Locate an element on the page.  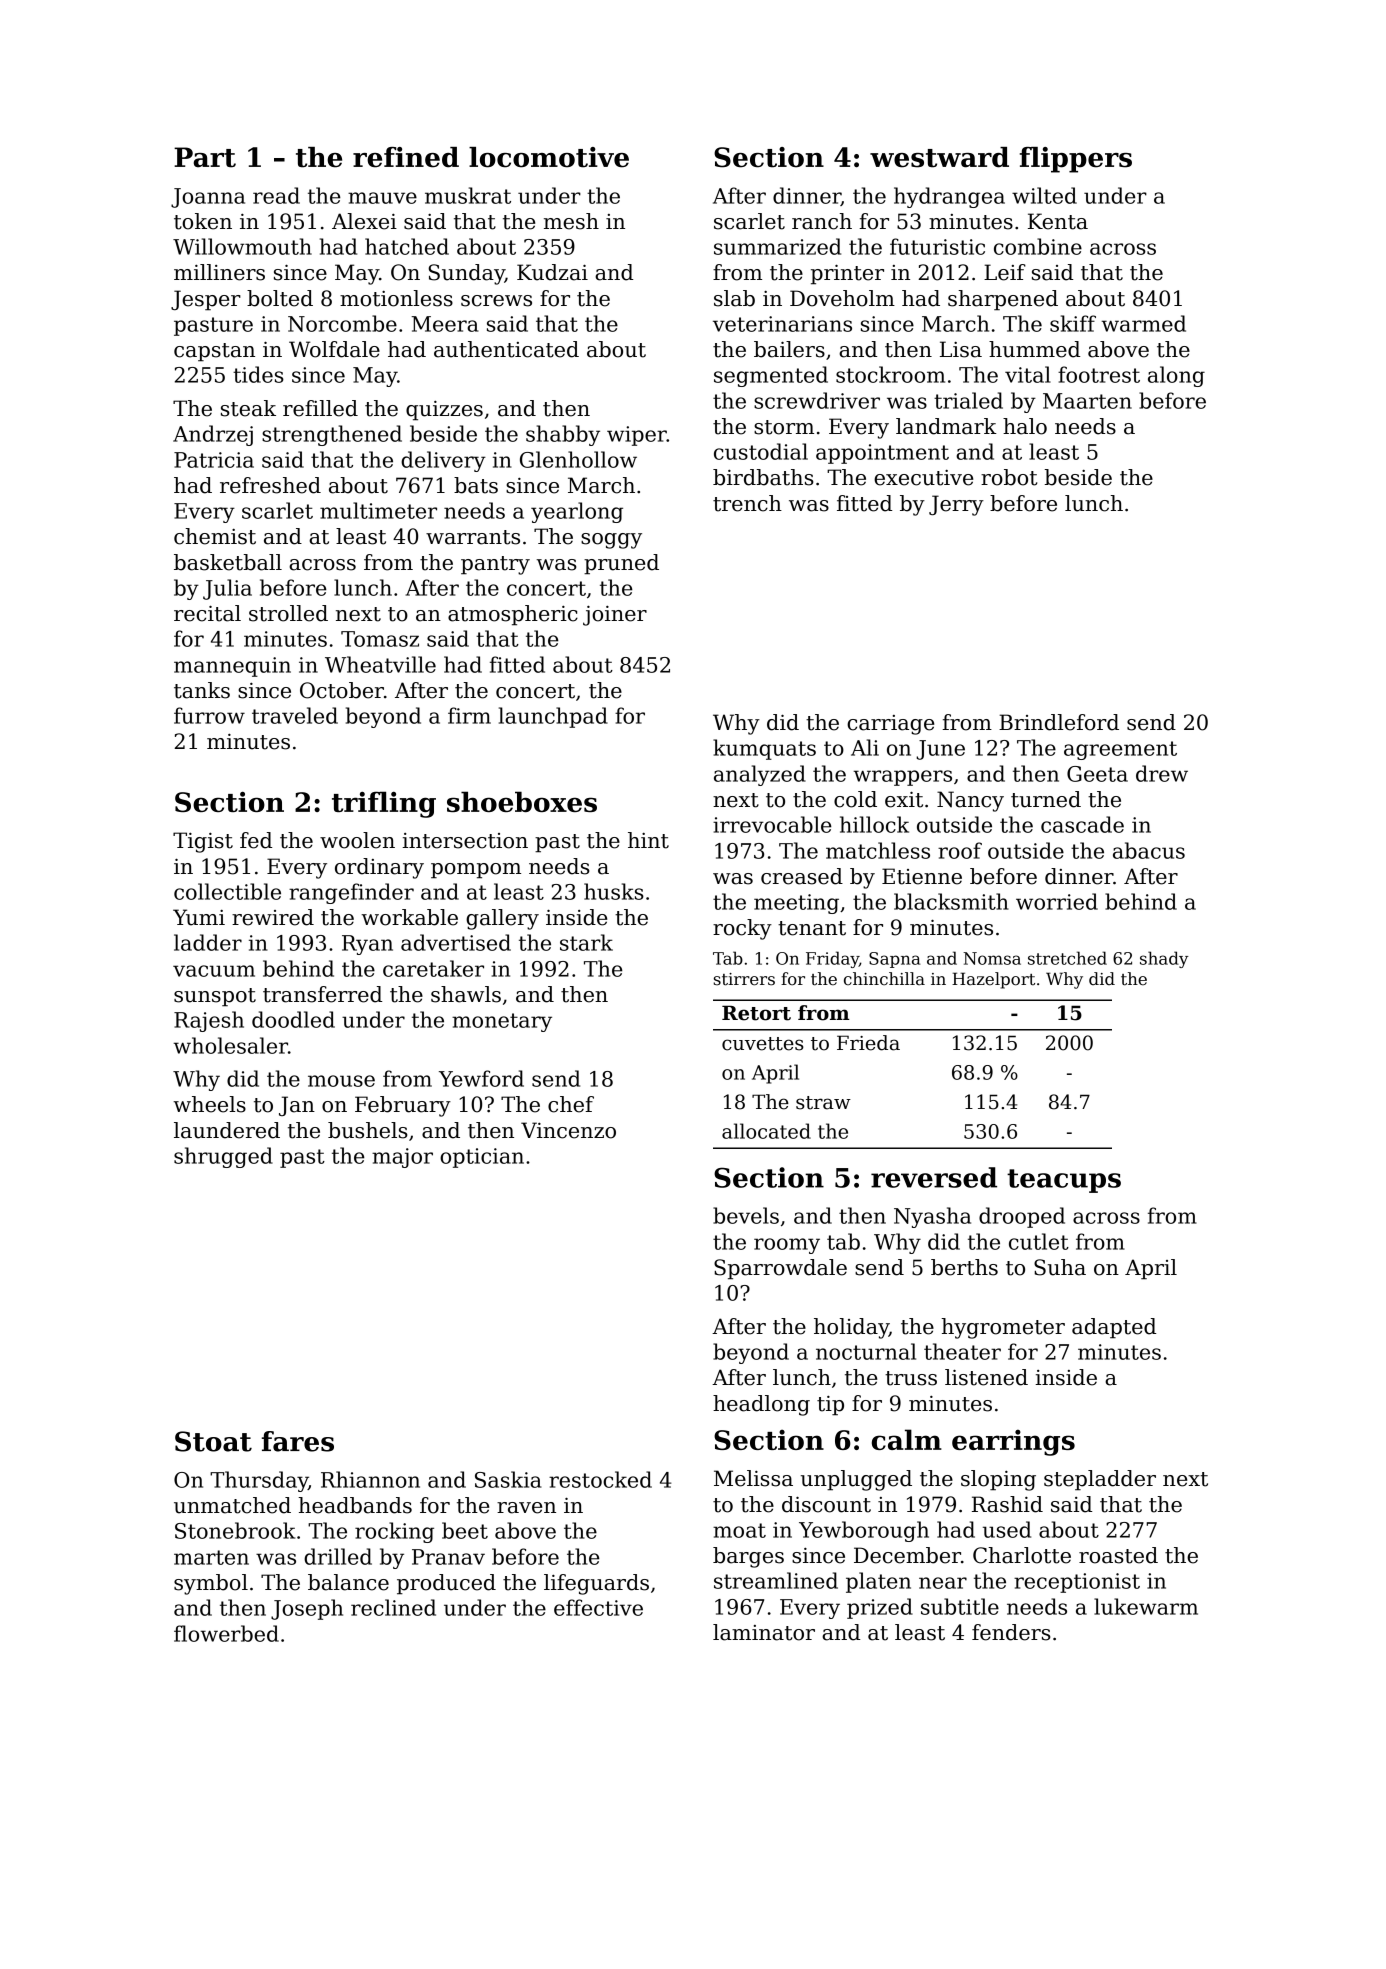
Brindleford is located at coordinates (1059, 722).
